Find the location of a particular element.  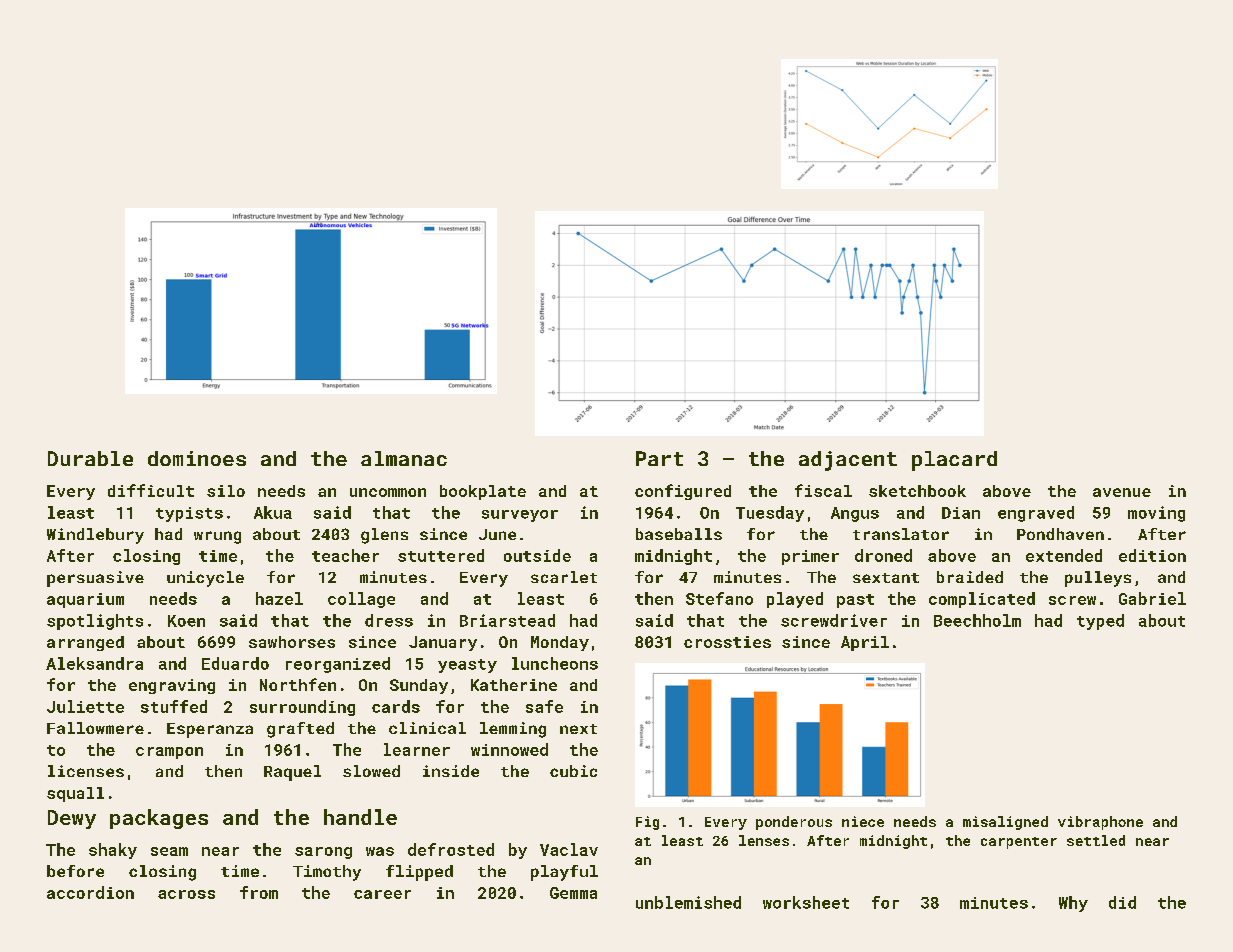

crampon is located at coordinates (169, 753).
